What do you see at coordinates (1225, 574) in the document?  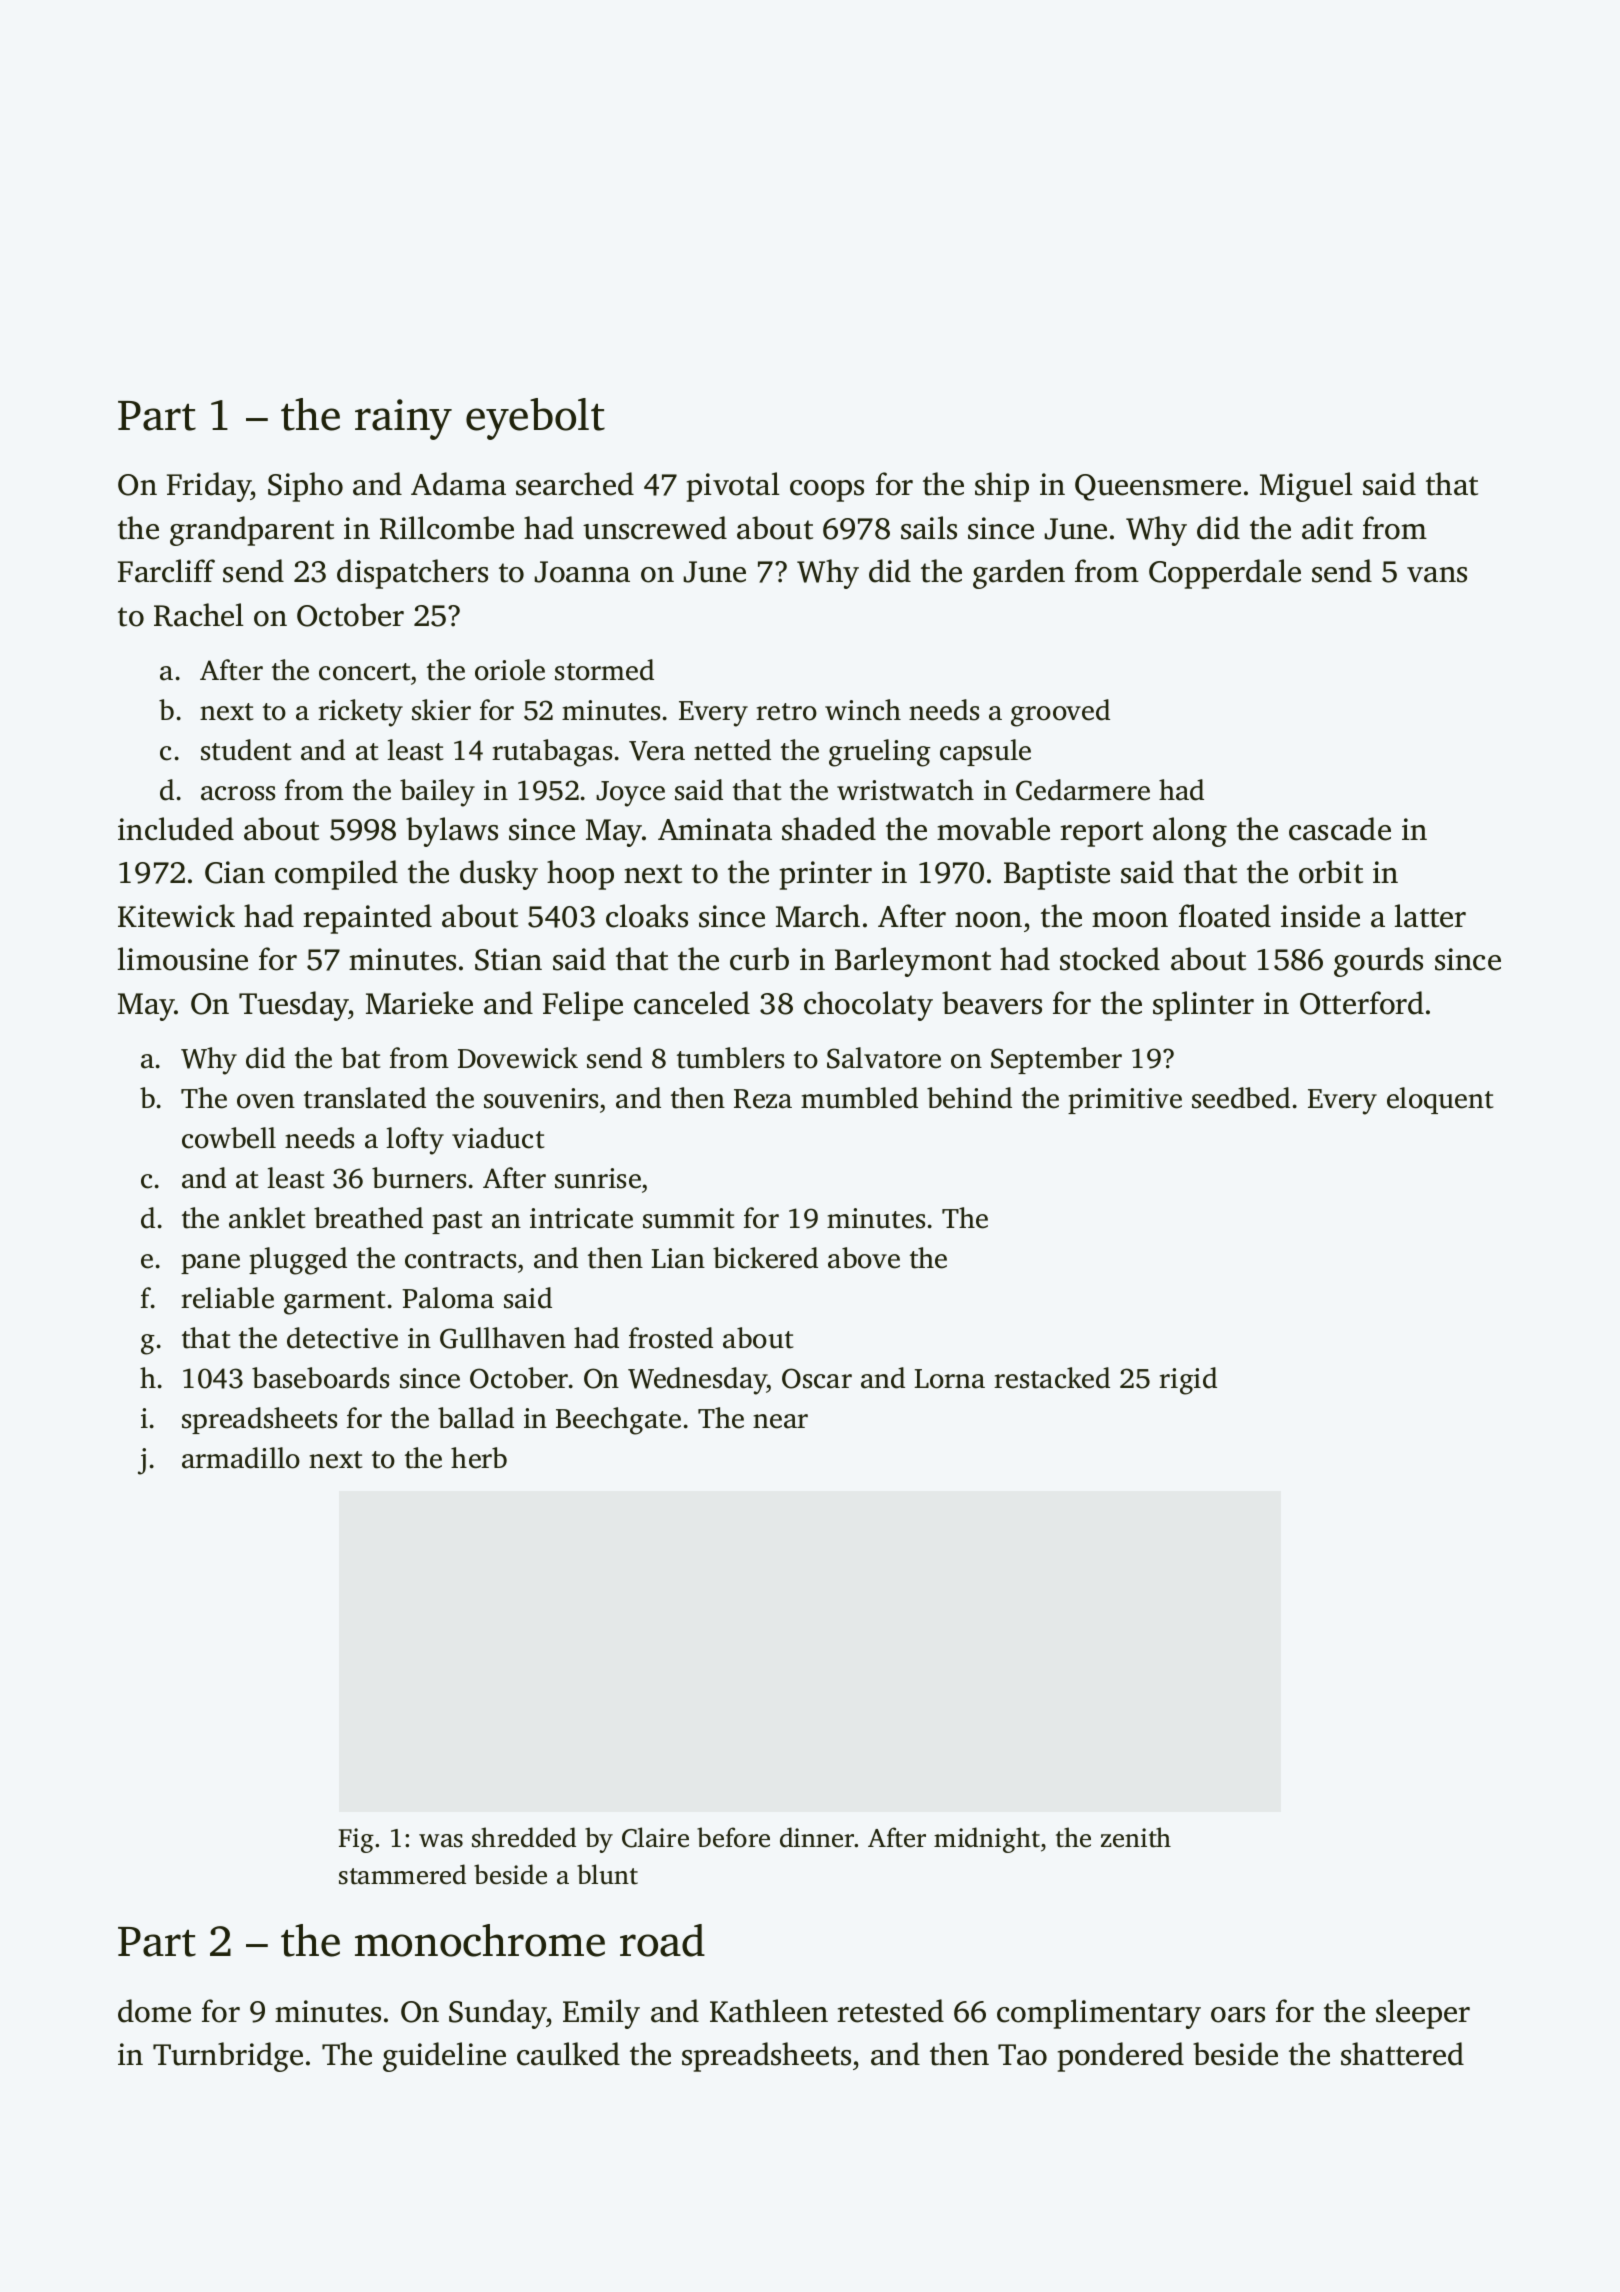 I see `Copperdale` at bounding box center [1225, 574].
